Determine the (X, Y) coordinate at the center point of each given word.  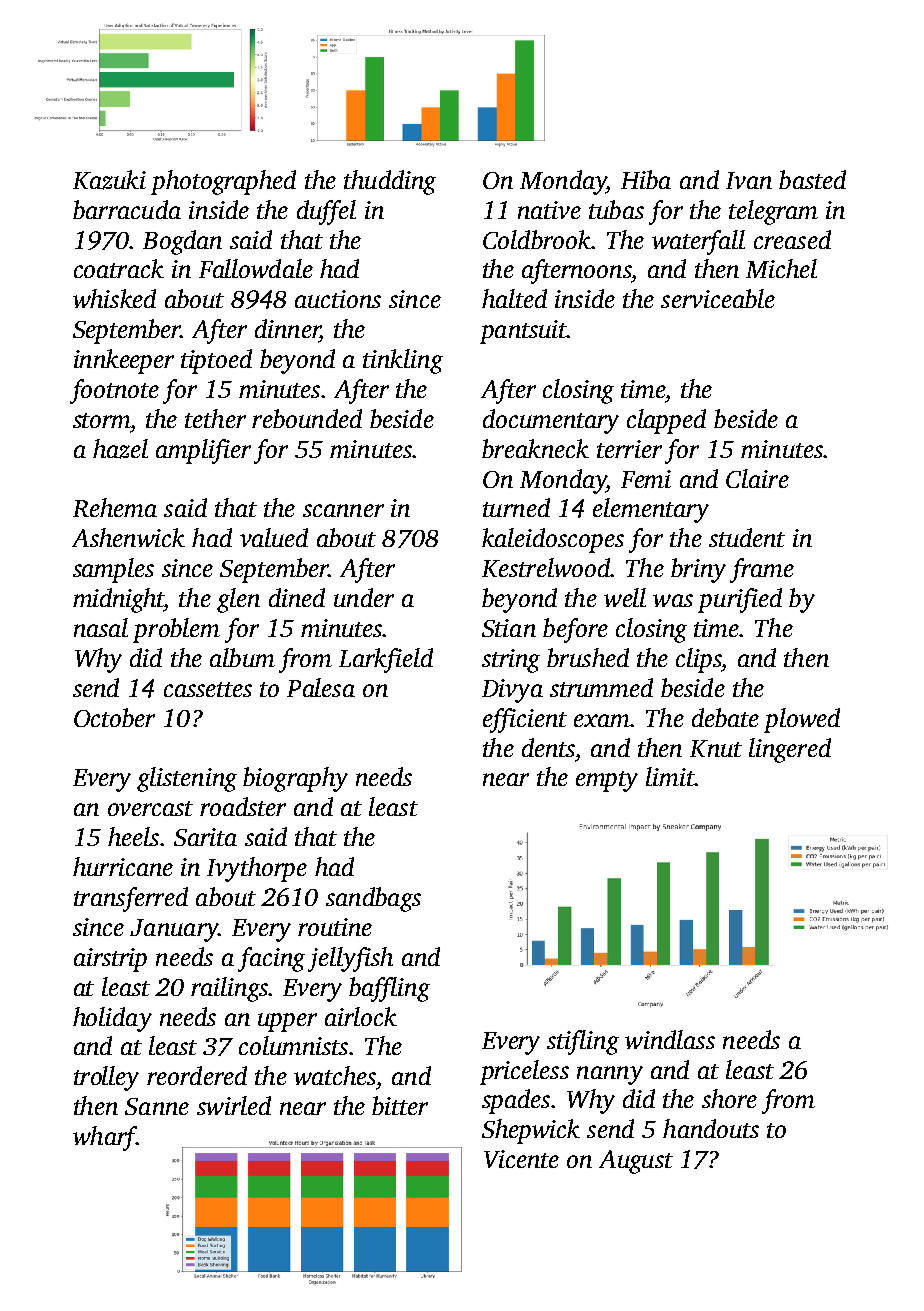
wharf (104, 1138)
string (511, 661)
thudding (390, 182)
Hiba (646, 179)
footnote (114, 391)
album (242, 657)
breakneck (535, 448)
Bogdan (182, 242)
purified (740, 600)
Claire (757, 478)
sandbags (373, 899)
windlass (670, 1039)
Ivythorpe (257, 869)
